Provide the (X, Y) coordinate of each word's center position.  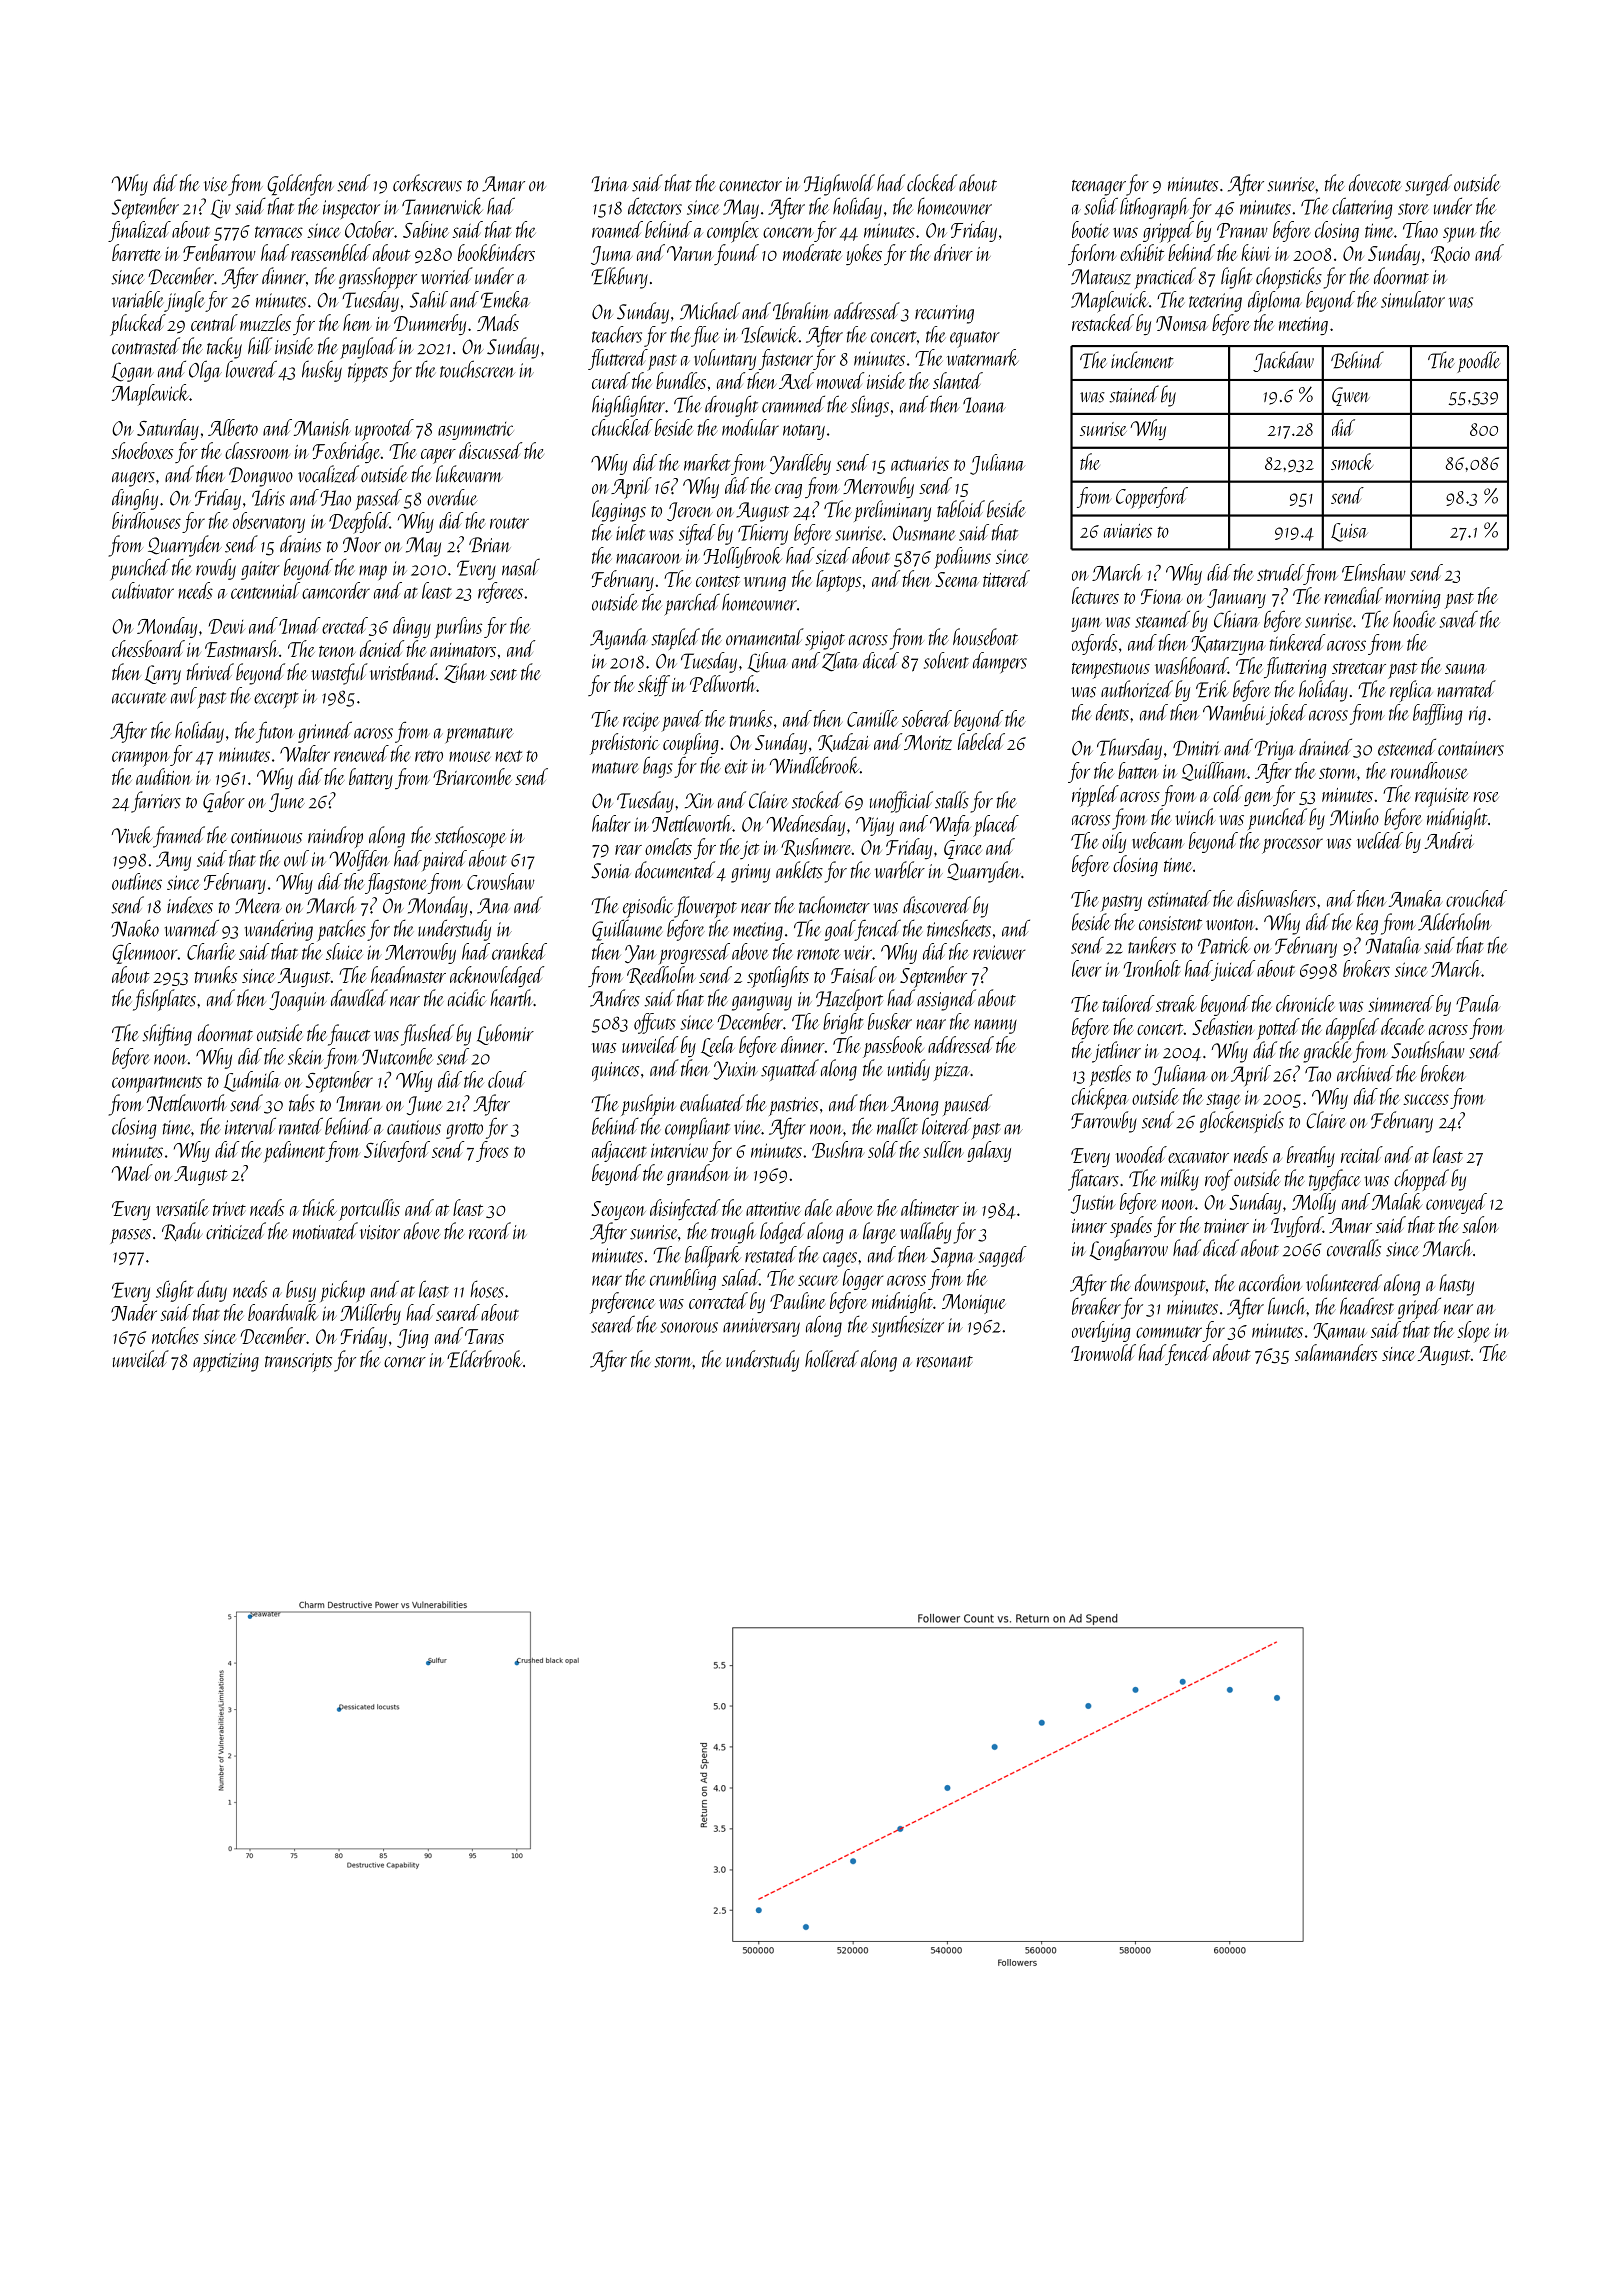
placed (996, 826)
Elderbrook (485, 1359)
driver (953, 252)
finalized (139, 231)
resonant (945, 1362)
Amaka (1415, 898)
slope (1473, 1332)
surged (1428, 185)
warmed (192, 928)
